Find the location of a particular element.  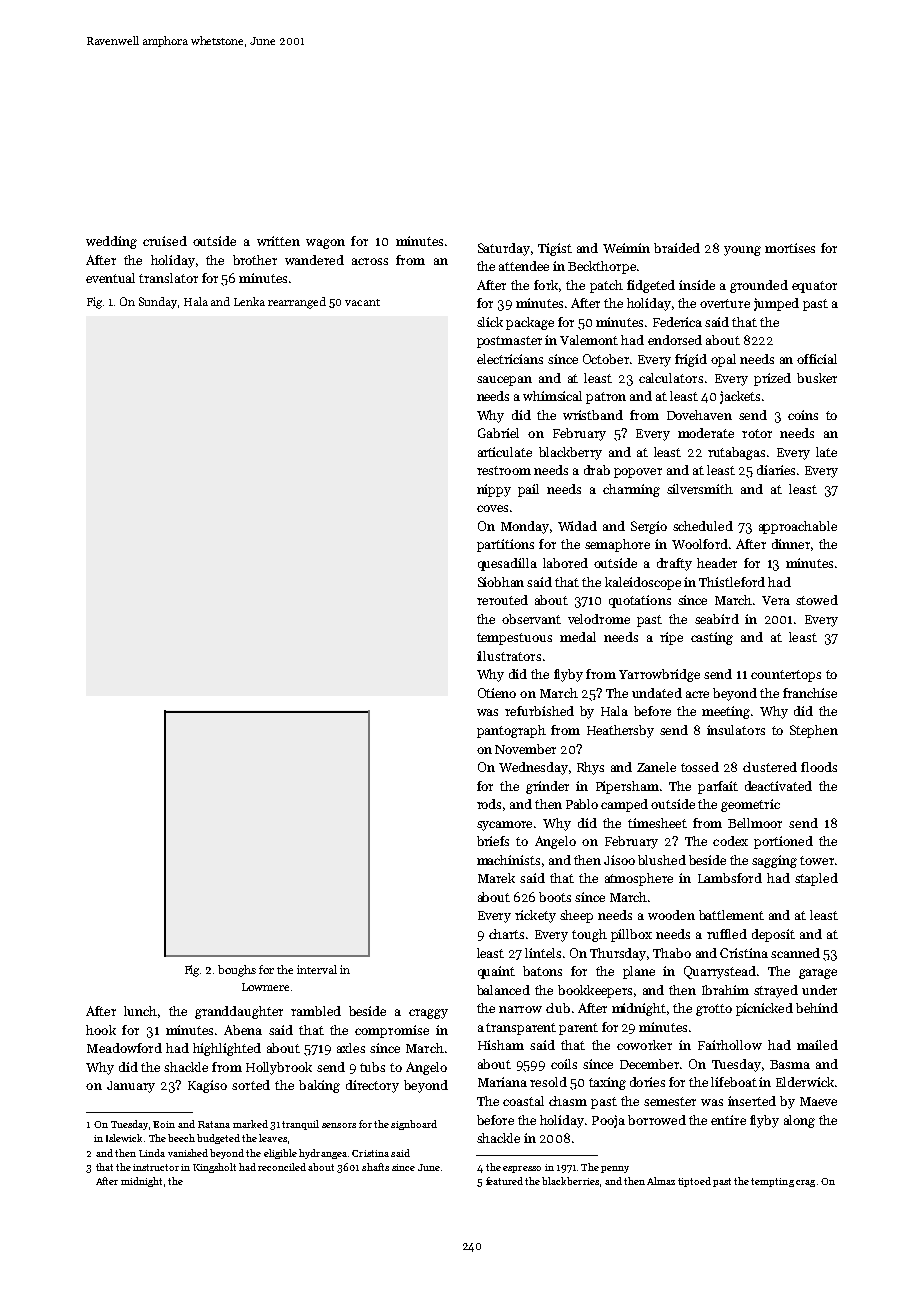

grounded is located at coordinates (759, 286).
